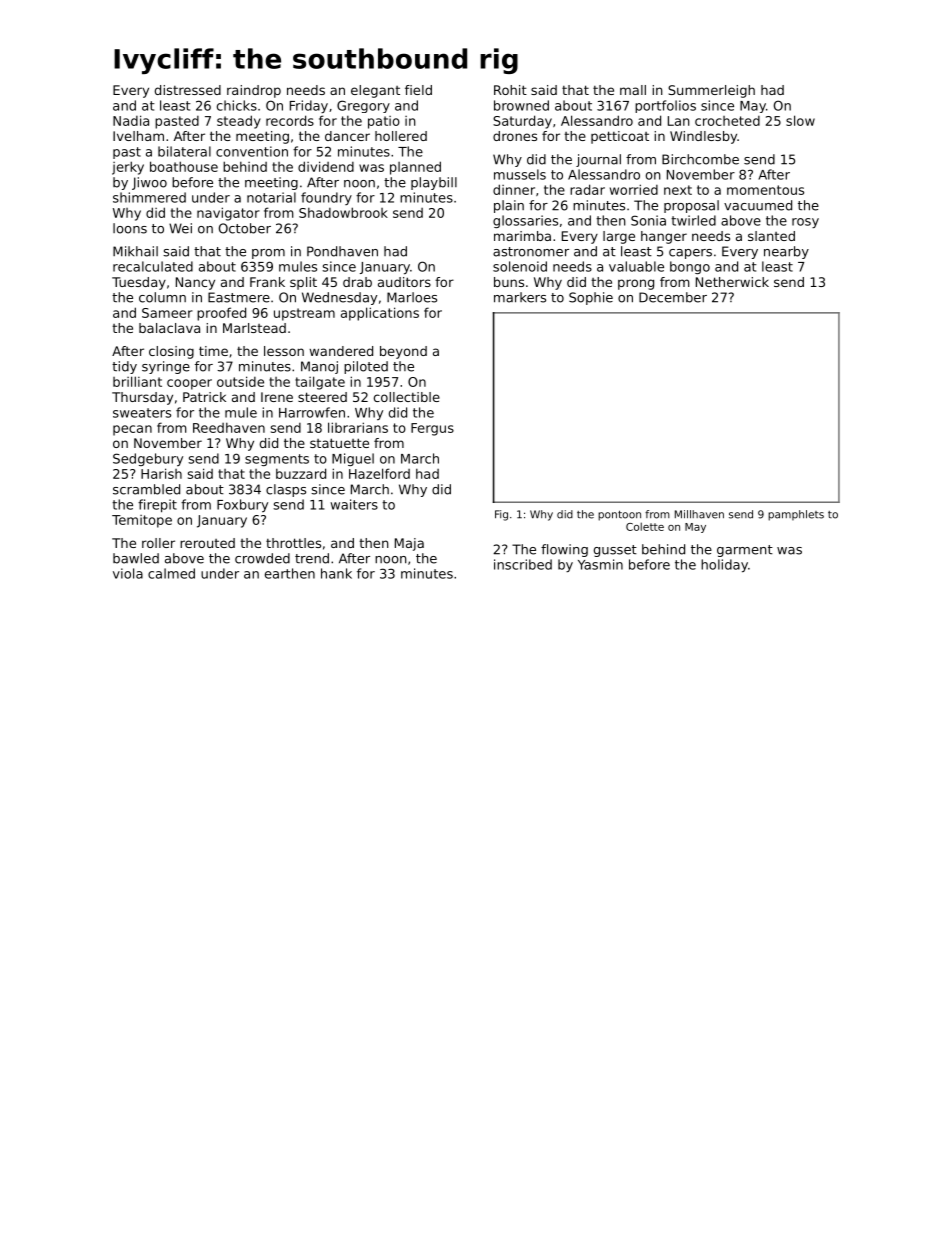 The width and height of the page is (952, 1233). Describe the element at coordinates (326, 166) in the page. I see `dividend` at that location.
